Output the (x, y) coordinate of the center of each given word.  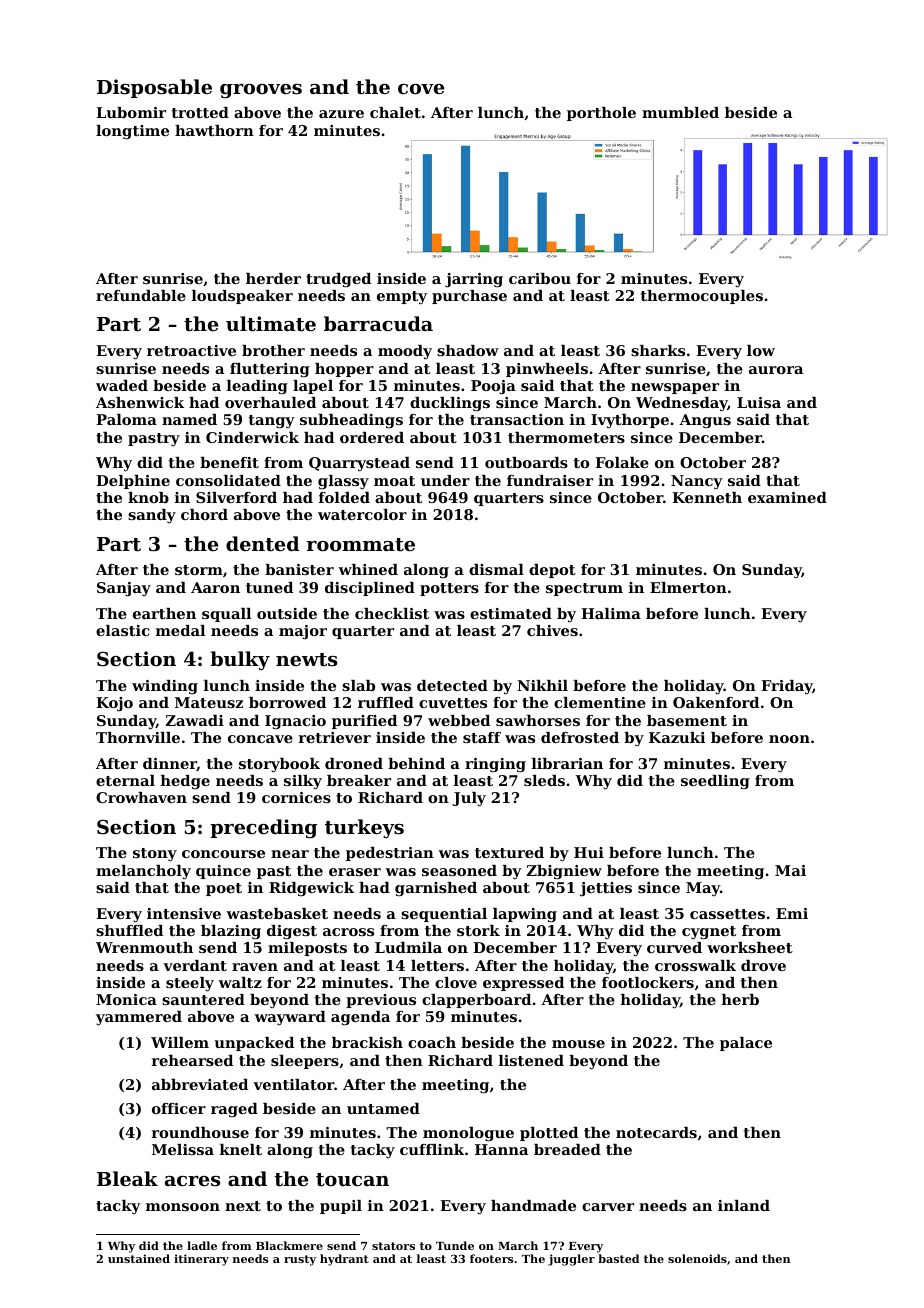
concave (260, 739)
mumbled (680, 112)
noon (789, 739)
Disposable (154, 88)
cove (421, 89)
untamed (383, 1108)
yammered (139, 1018)
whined (368, 569)
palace (746, 1044)
